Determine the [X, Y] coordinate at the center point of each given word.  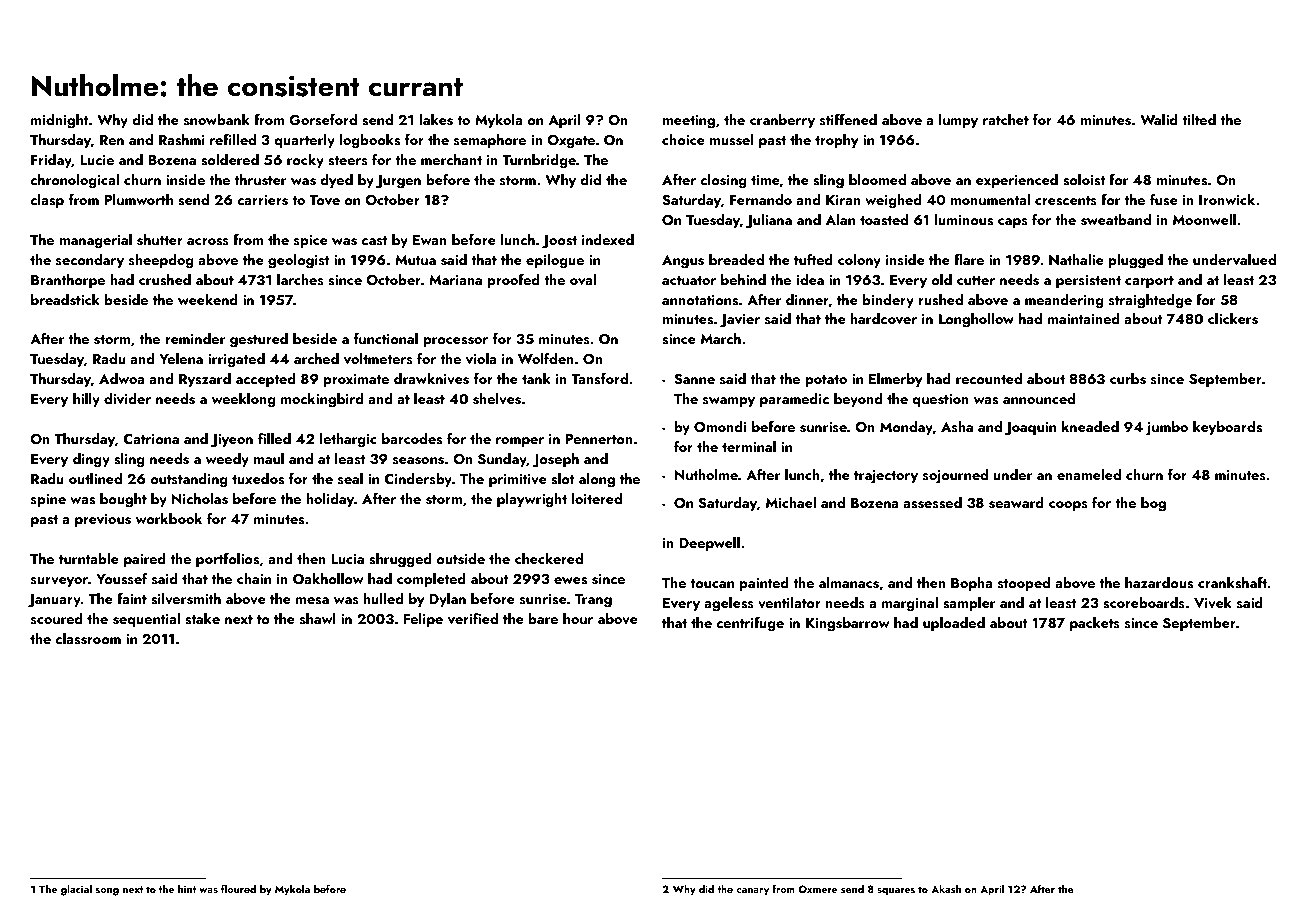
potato [826, 381]
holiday [330, 500]
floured [238, 888]
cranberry [782, 121]
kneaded [1090, 426]
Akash [946, 889]
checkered [549, 558]
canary [752, 892]
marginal [910, 604]
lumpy [958, 121]
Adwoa [122, 378]
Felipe [423, 620]
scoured [57, 618]
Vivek [1213, 602]
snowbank [217, 119]
